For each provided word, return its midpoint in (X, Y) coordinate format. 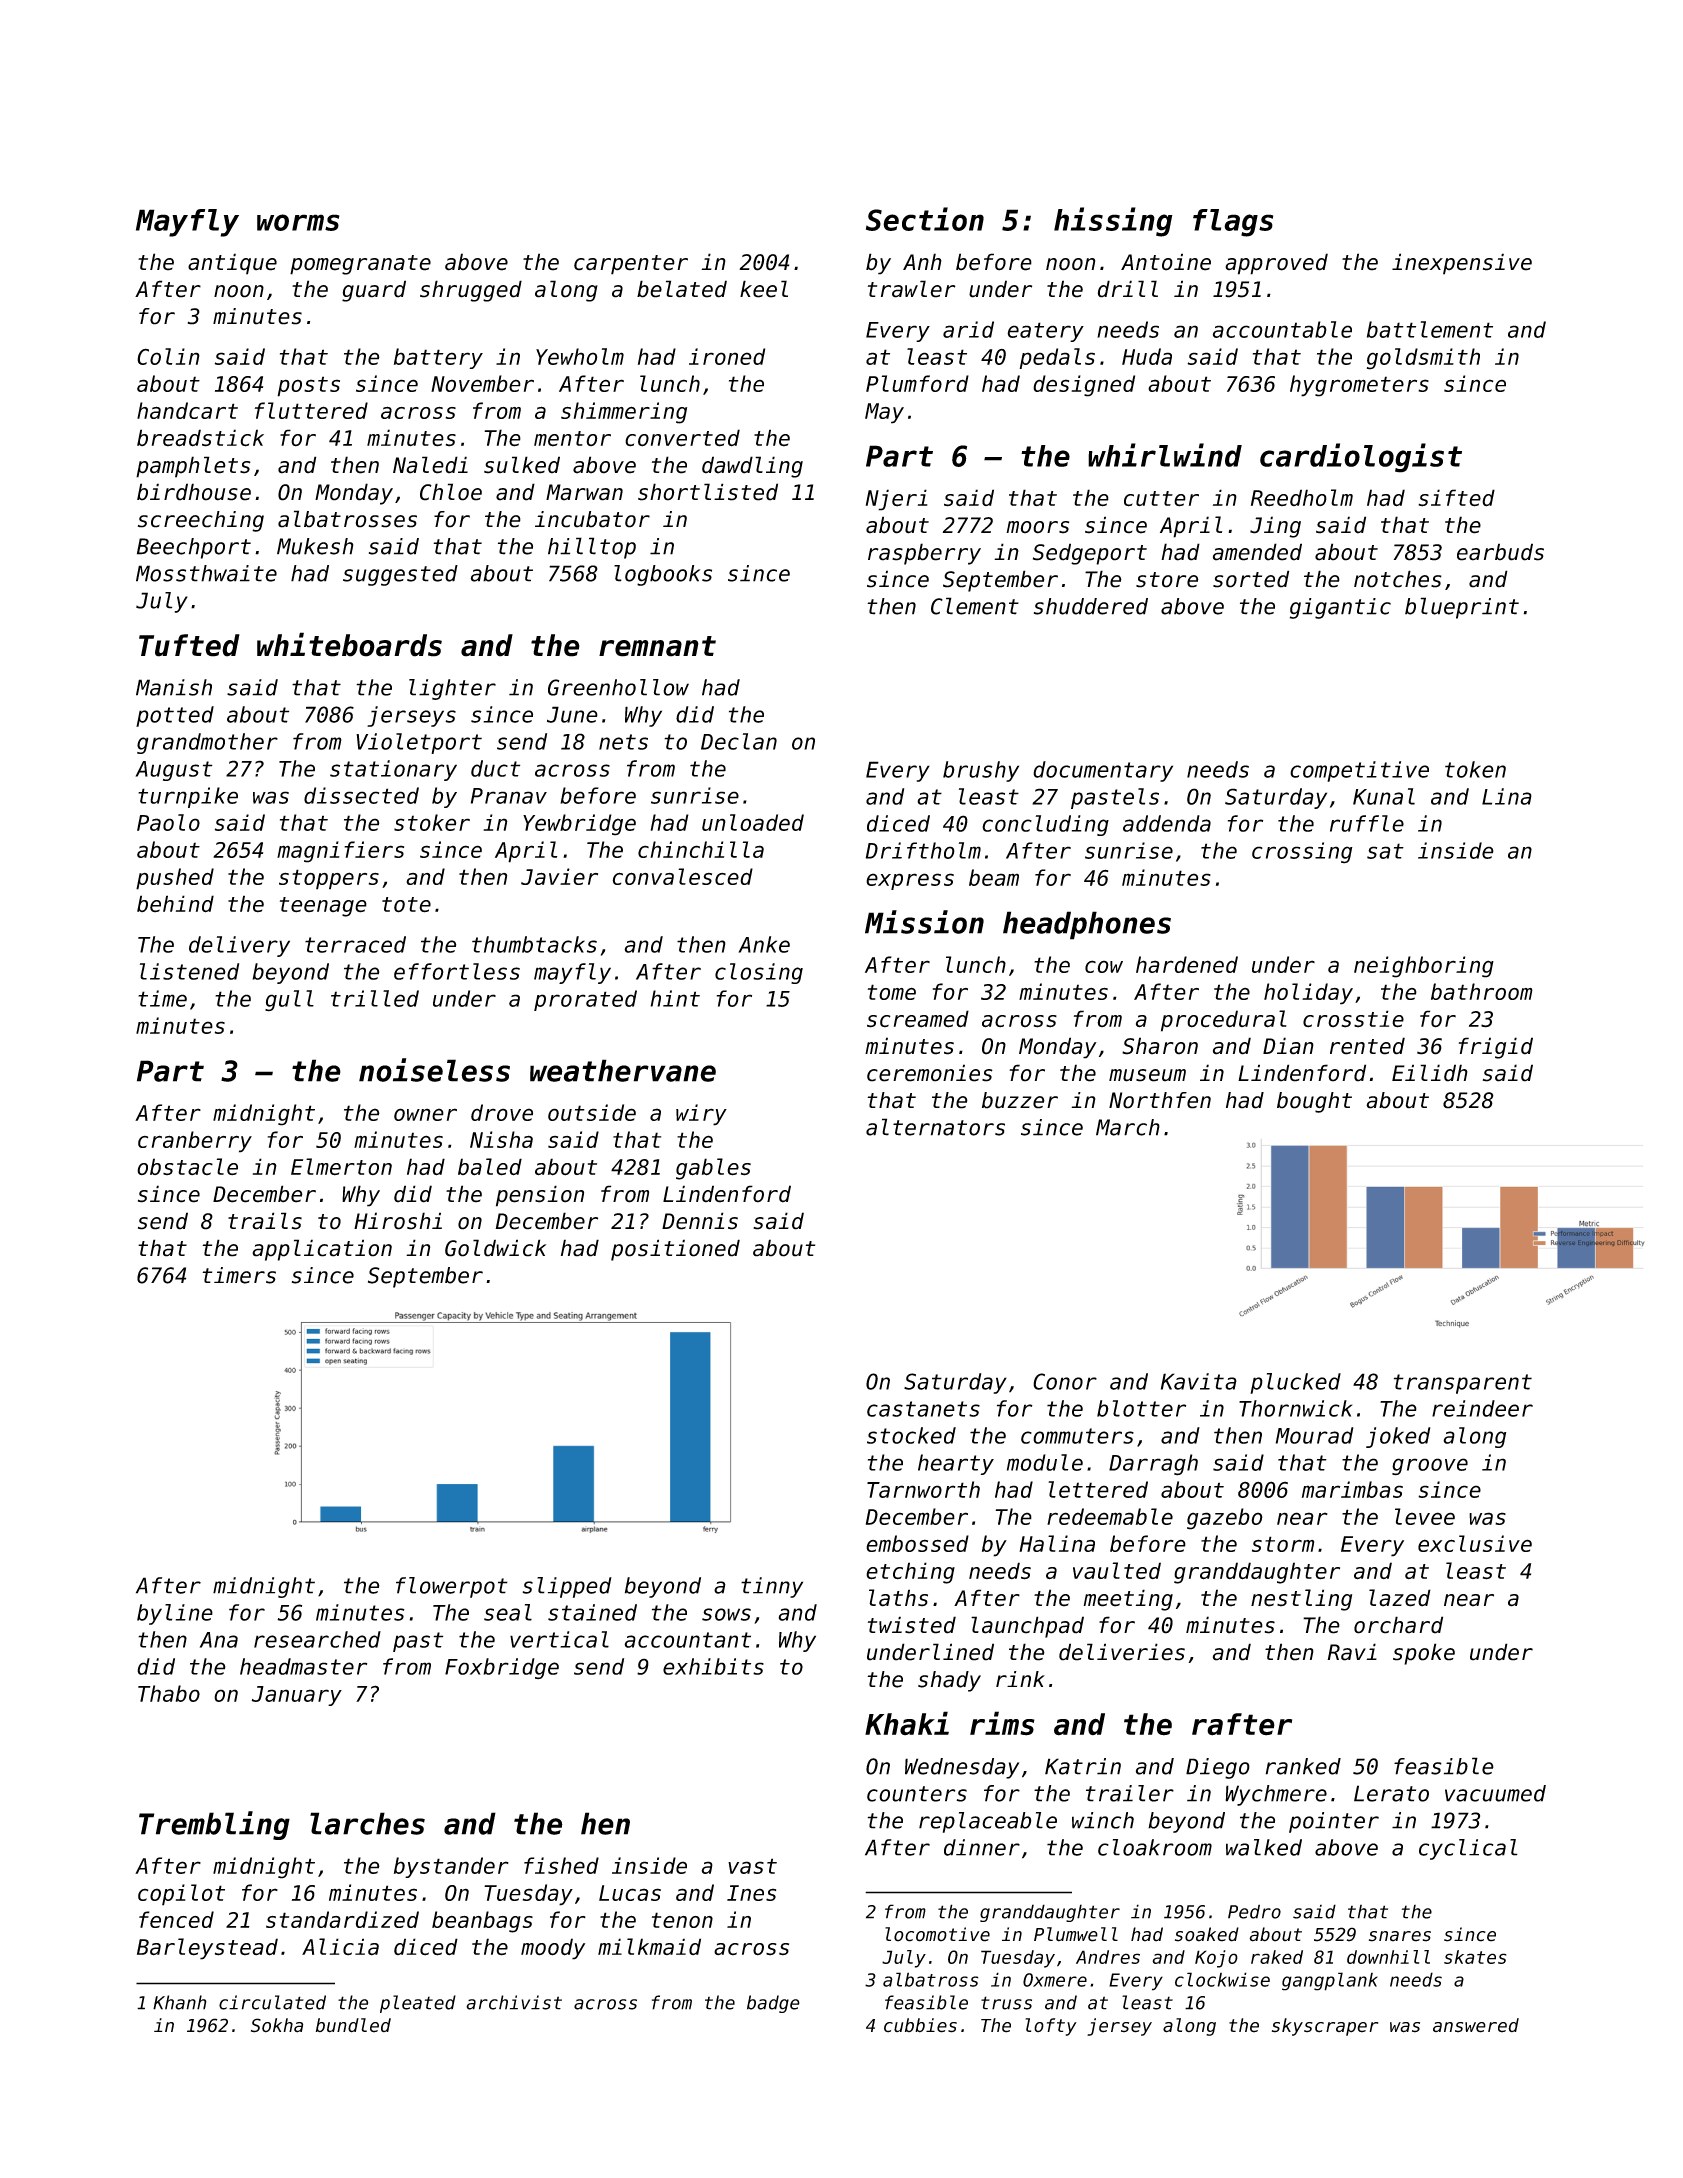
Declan (739, 741)
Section (925, 219)
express (910, 881)
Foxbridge (502, 1668)
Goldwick (495, 1248)
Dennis (700, 1221)
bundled (353, 2025)
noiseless (434, 1070)
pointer (1334, 1822)
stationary (393, 770)
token (1475, 769)
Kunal (1384, 796)
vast (752, 1866)
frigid (1496, 1048)
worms (298, 222)
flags (1233, 223)
